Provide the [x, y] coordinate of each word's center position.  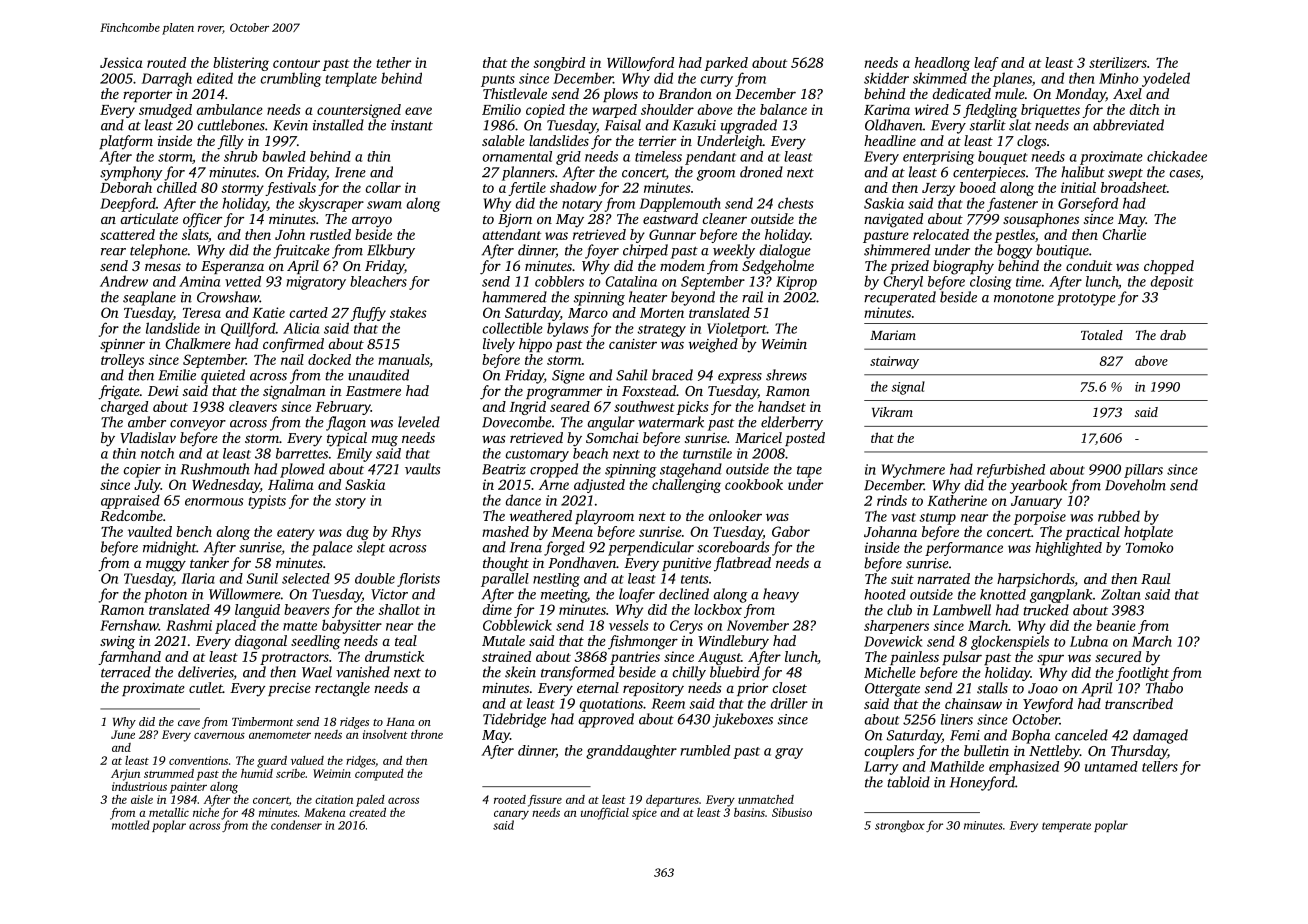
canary [511, 815]
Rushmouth [215, 469]
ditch [1144, 109]
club [899, 610]
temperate [1066, 827]
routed [166, 62]
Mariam [893, 335]
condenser [296, 825]
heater [648, 297]
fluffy [368, 314]
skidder [886, 78]
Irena [526, 547]
